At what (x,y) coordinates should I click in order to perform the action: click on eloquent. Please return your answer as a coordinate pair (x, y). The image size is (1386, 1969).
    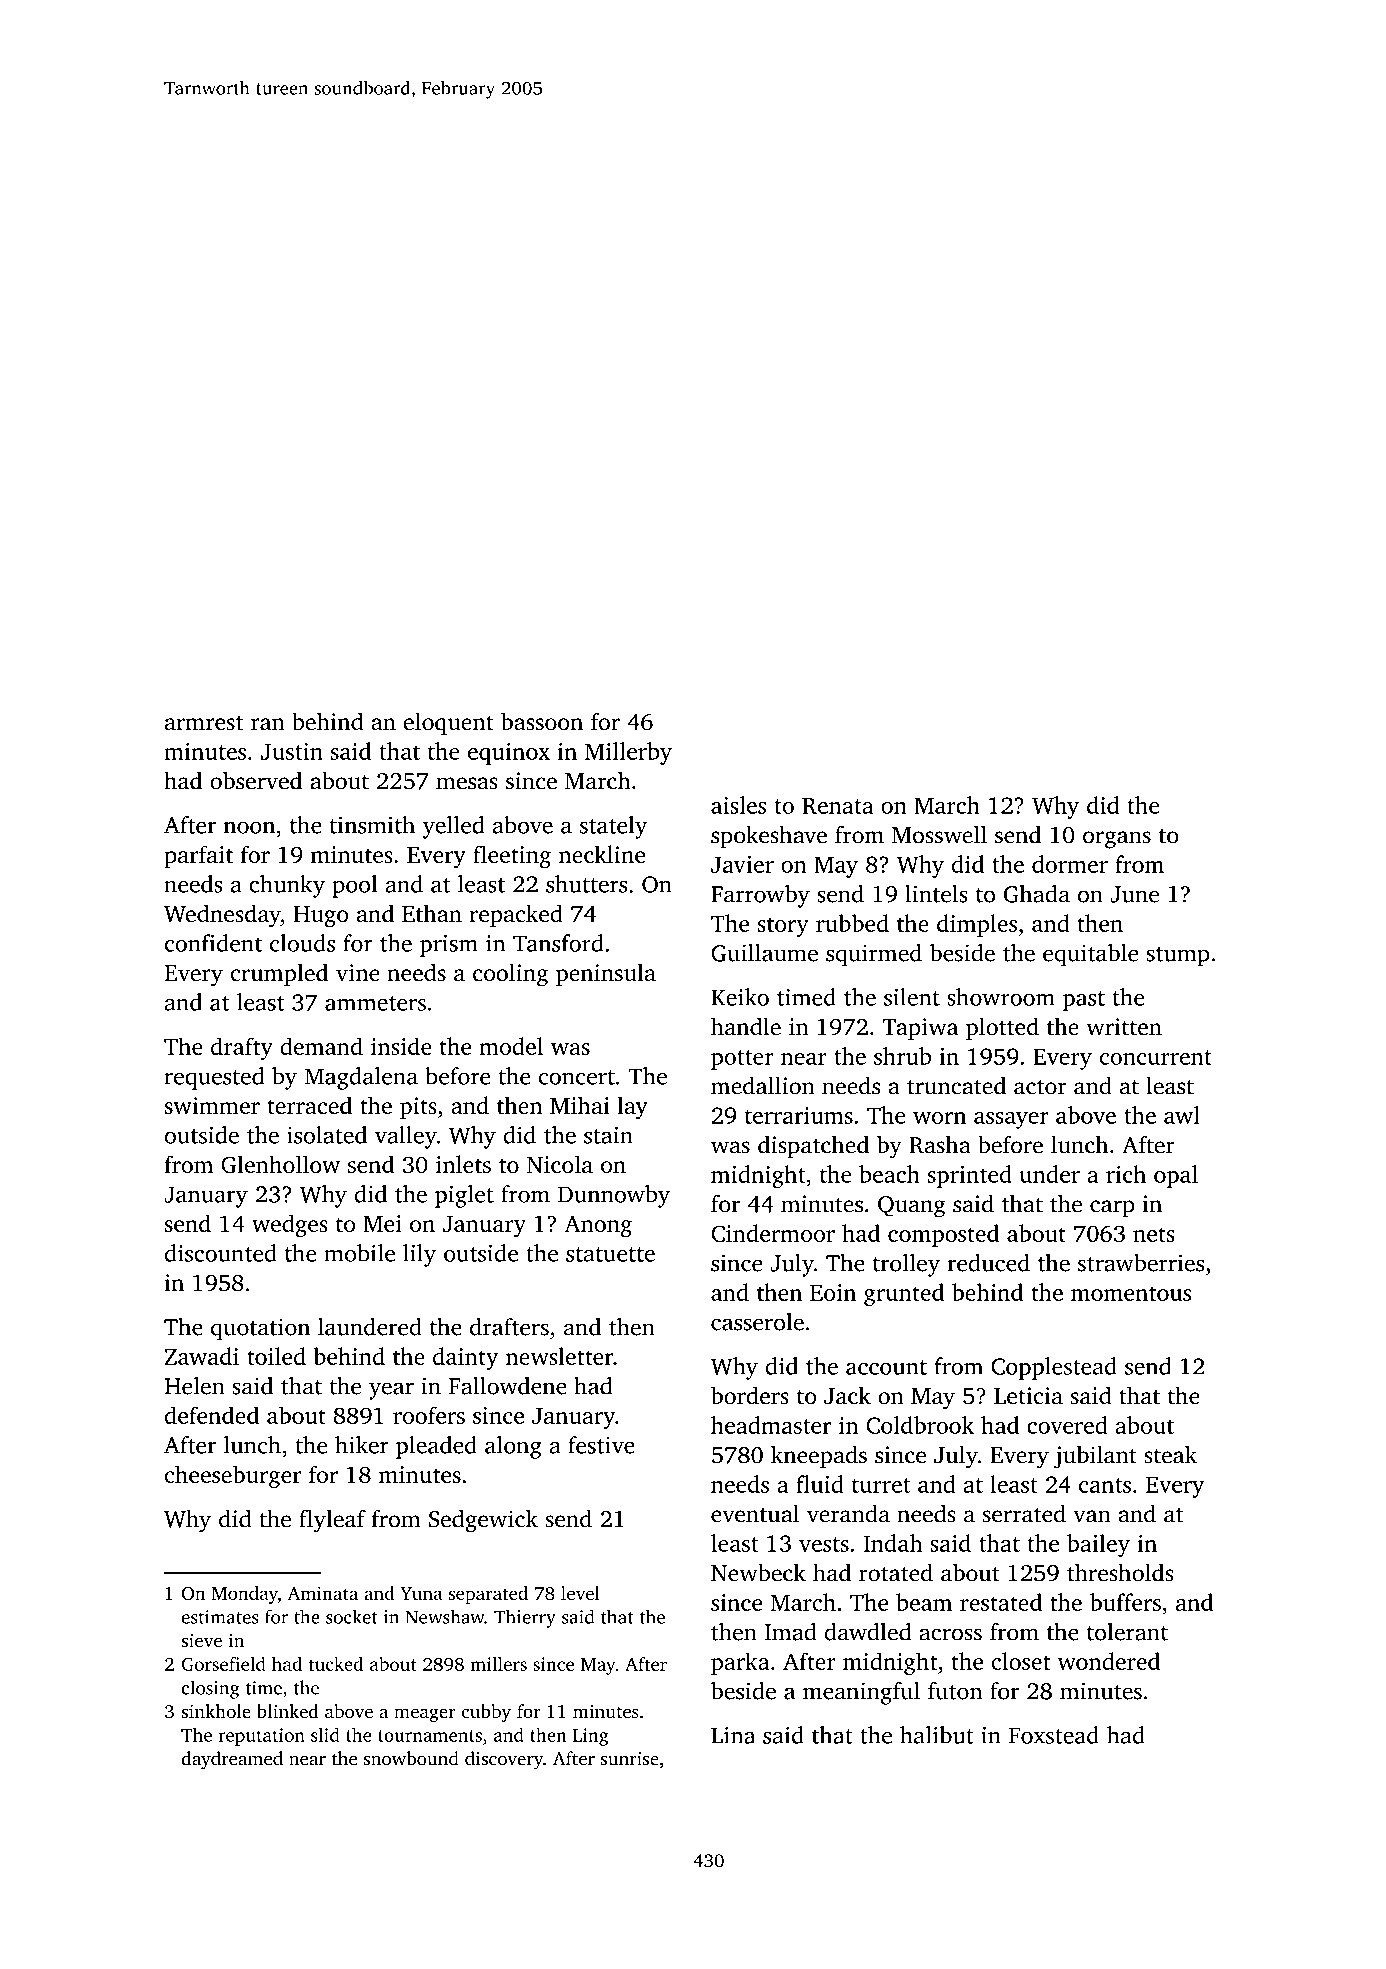
    Looking at the image, I should click on (449, 723).
